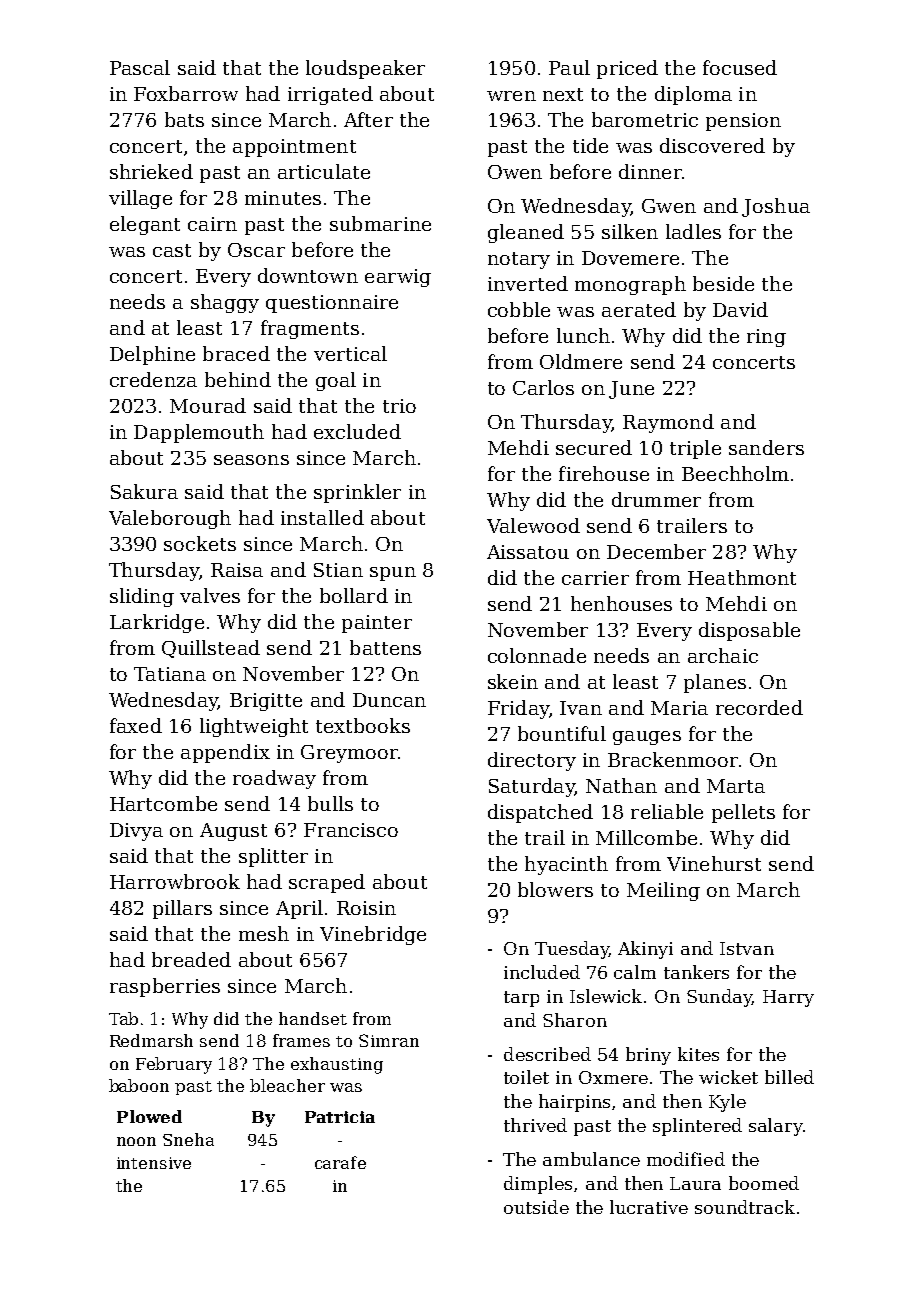  Describe the element at coordinates (172, 250) in the image. I see `cast` at that location.
